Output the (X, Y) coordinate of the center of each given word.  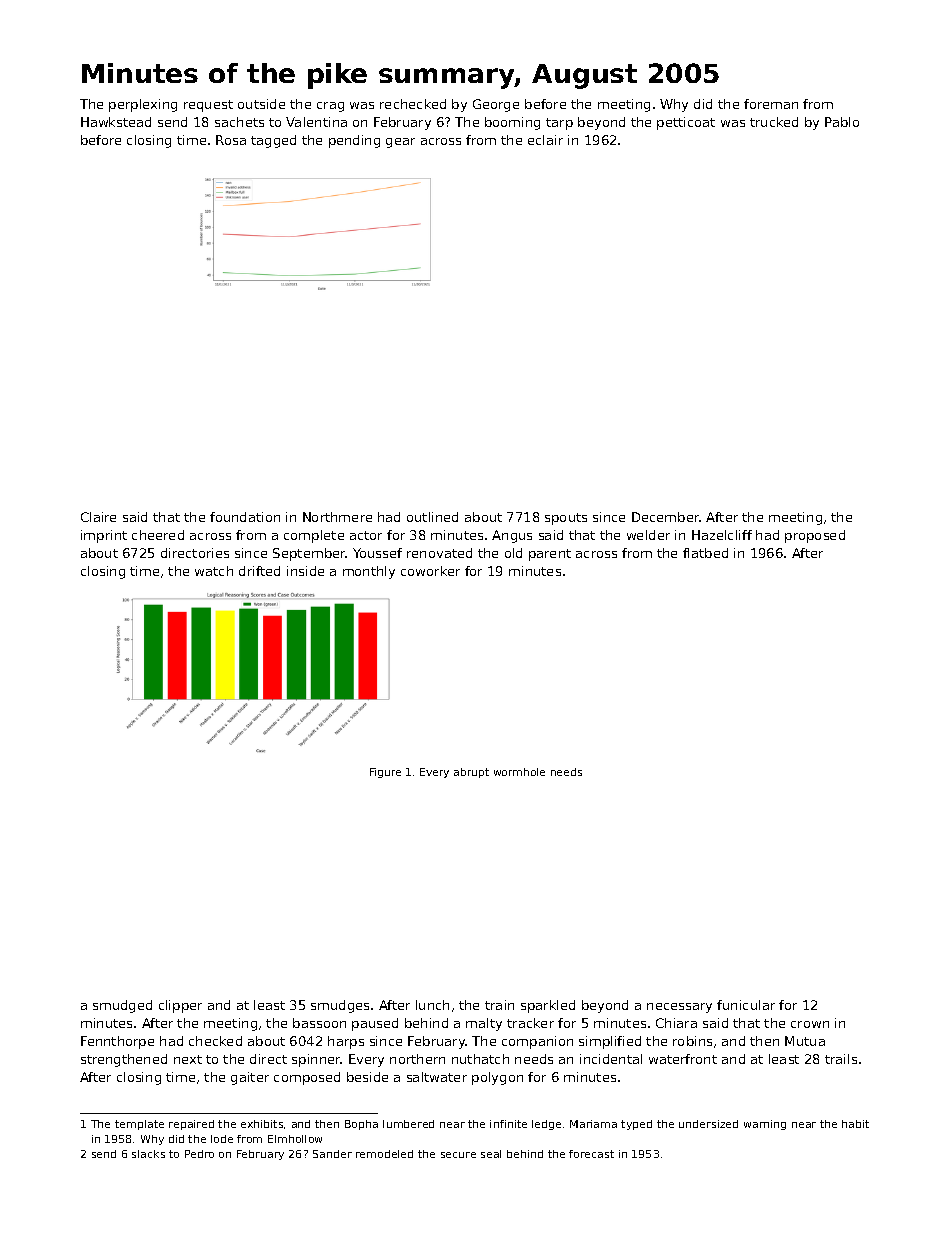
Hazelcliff (722, 535)
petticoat (686, 123)
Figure (385, 773)
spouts (566, 519)
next (188, 1059)
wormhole (519, 772)
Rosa (231, 140)
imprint (104, 536)
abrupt (471, 773)
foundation (245, 517)
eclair (545, 140)
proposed (815, 536)
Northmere (337, 517)
